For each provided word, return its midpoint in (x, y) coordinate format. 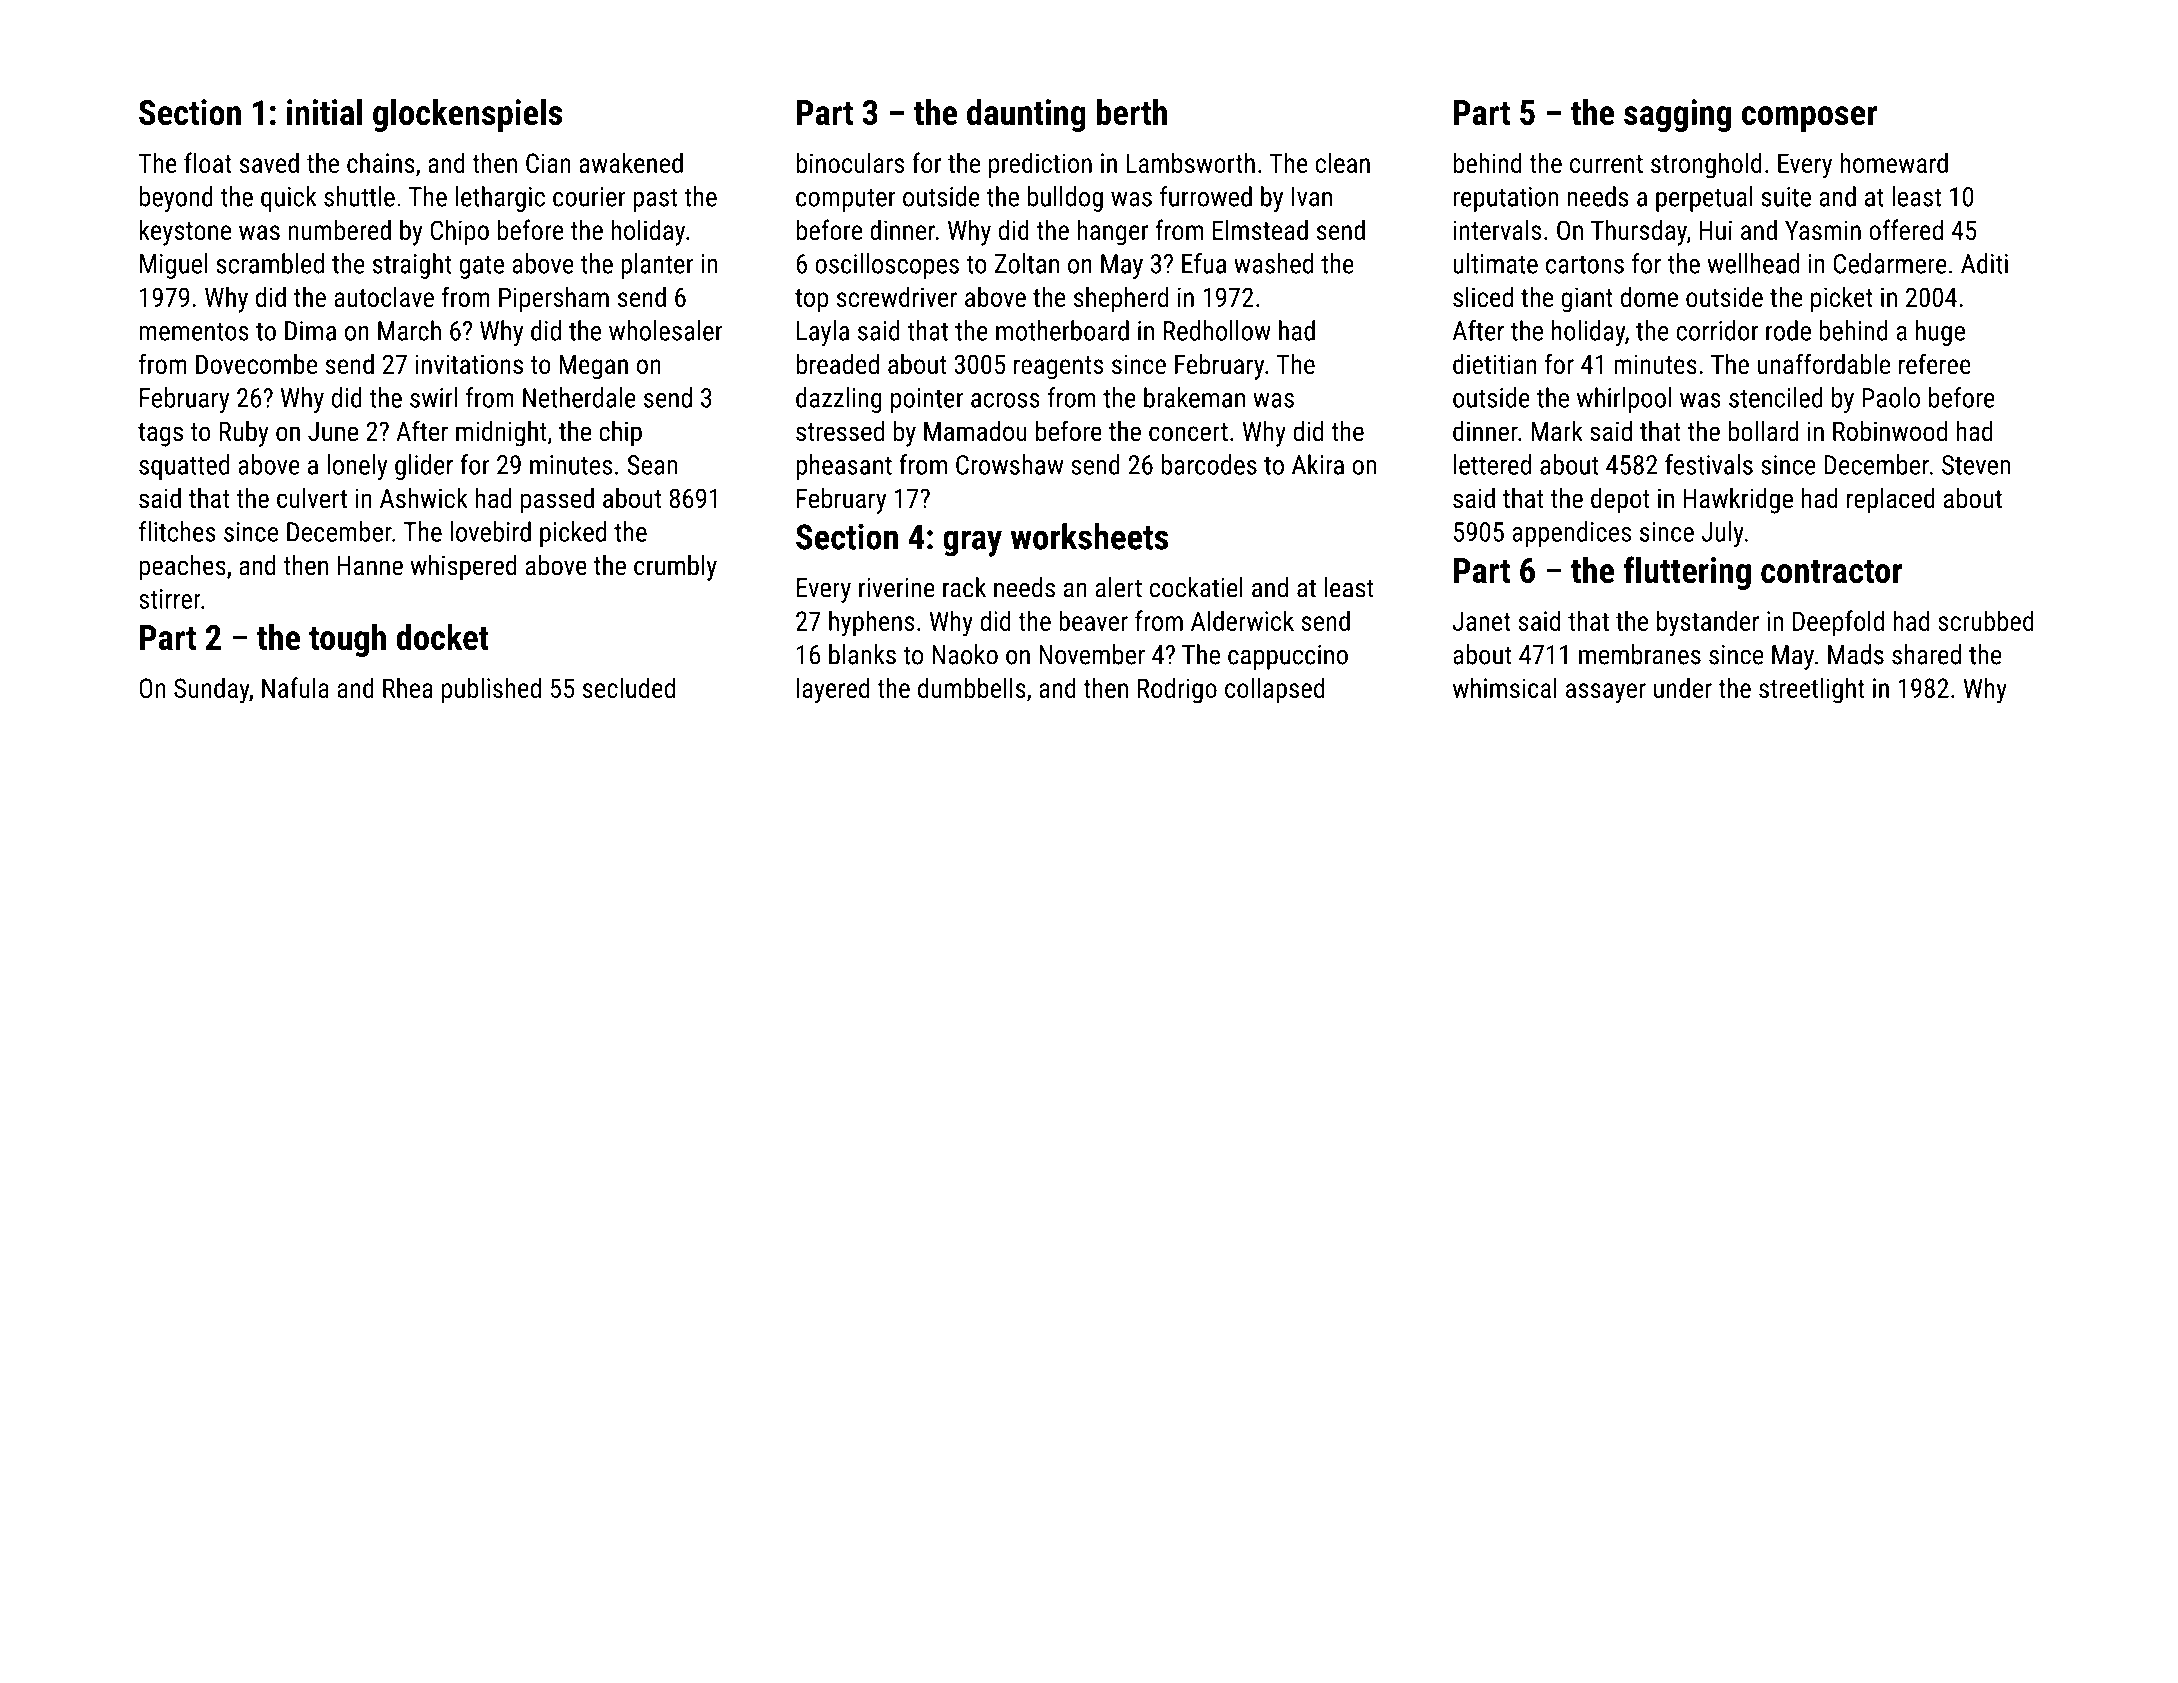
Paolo (1891, 397)
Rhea (408, 687)
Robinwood (1890, 431)
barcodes (1209, 464)
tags (160, 435)
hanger (1112, 232)
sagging (1677, 115)
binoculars (850, 162)
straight (412, 266)
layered (833, 690)
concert (1188, 432)
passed (557, 501)
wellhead (1753, 263)
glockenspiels (467, 115)
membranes (1640, 654)
